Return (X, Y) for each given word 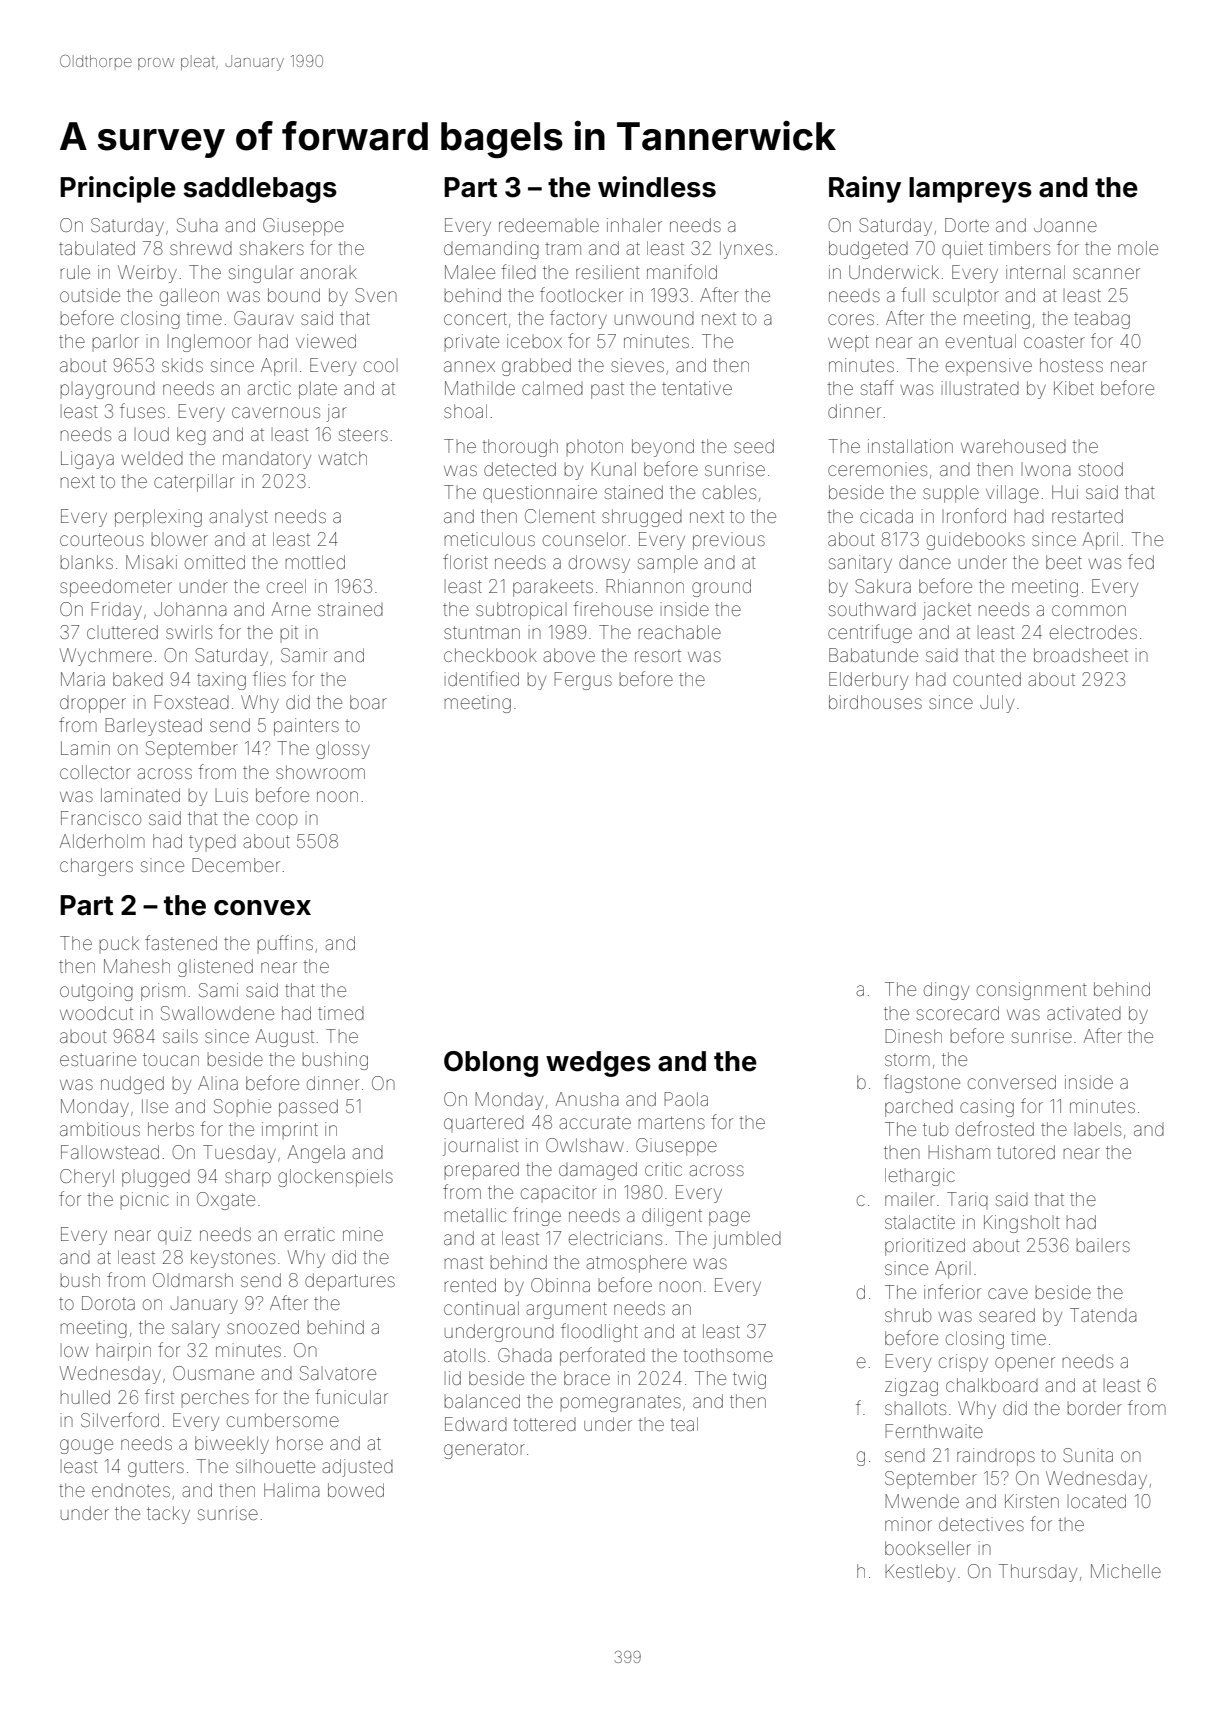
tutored (1026, 1152)
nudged (132, 1085)
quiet (962, 250)
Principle (118, 189)
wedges (598, 1064)
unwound (654, 319)
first (159, 1396)
